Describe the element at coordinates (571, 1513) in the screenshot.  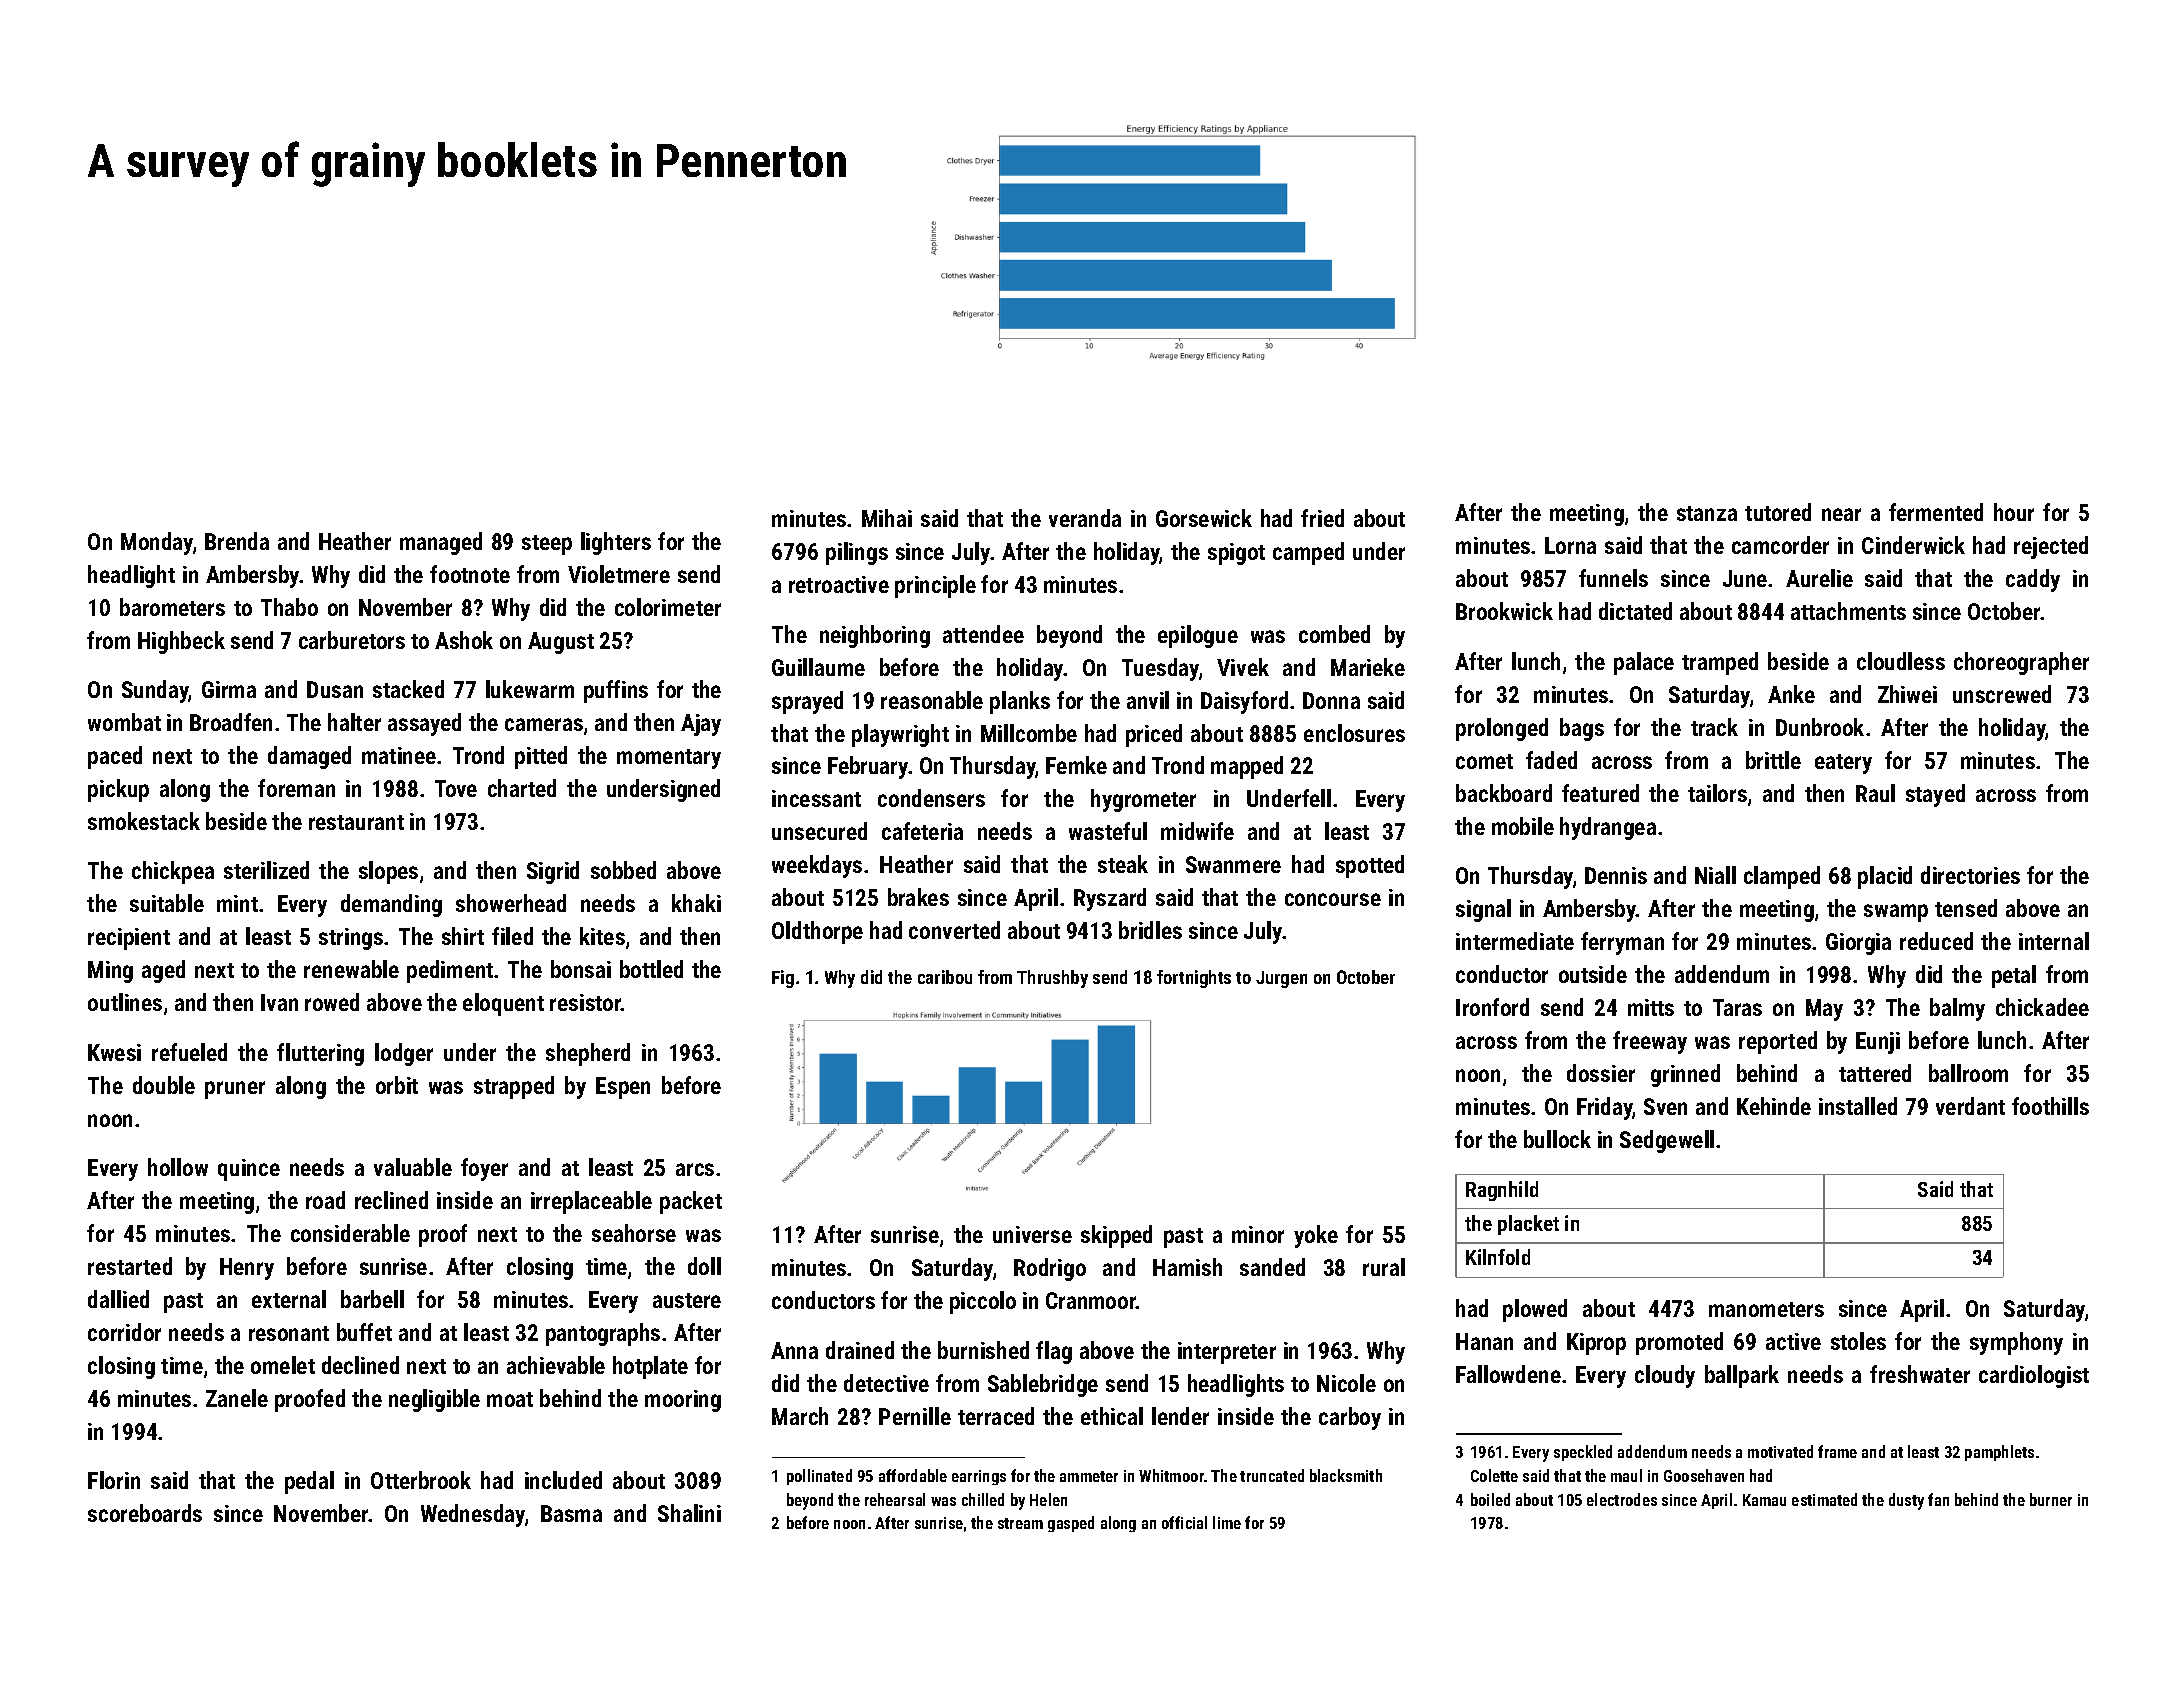
I see `Basma` at that location.
